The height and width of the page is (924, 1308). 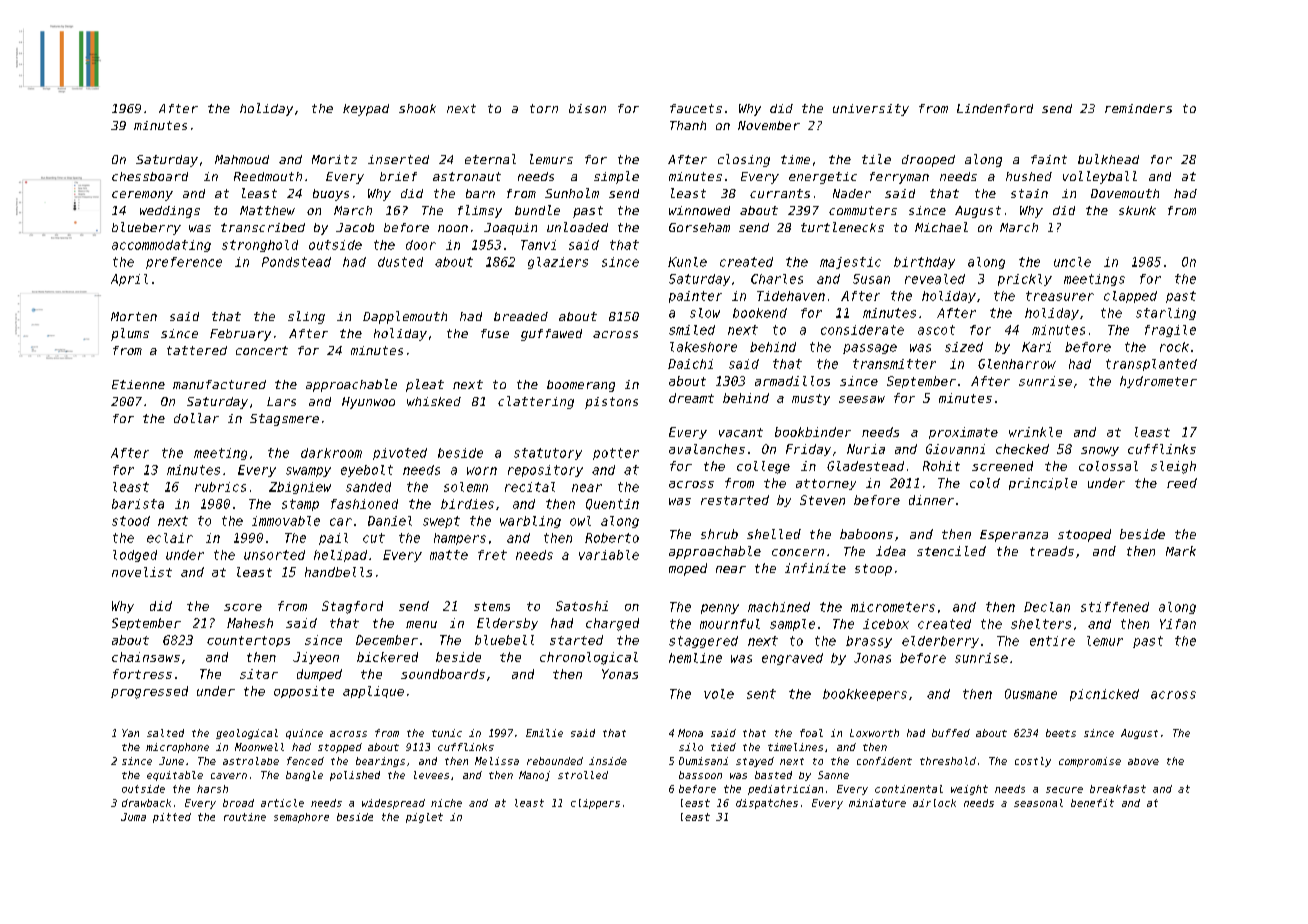 I want to click on Glenharrow, so click(x=1017, y=364).
